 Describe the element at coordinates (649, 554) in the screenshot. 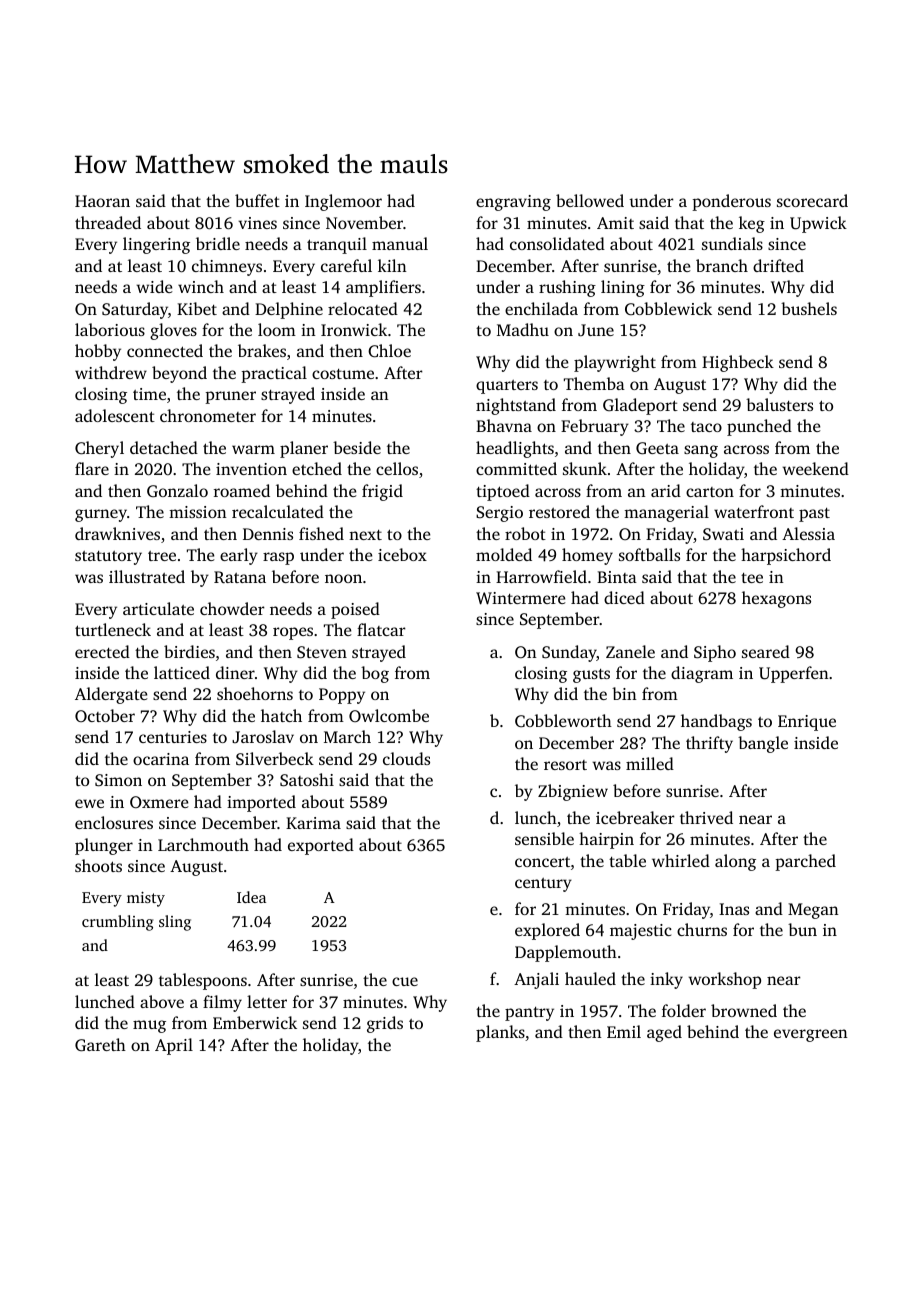

I see `softballs` at that location.
